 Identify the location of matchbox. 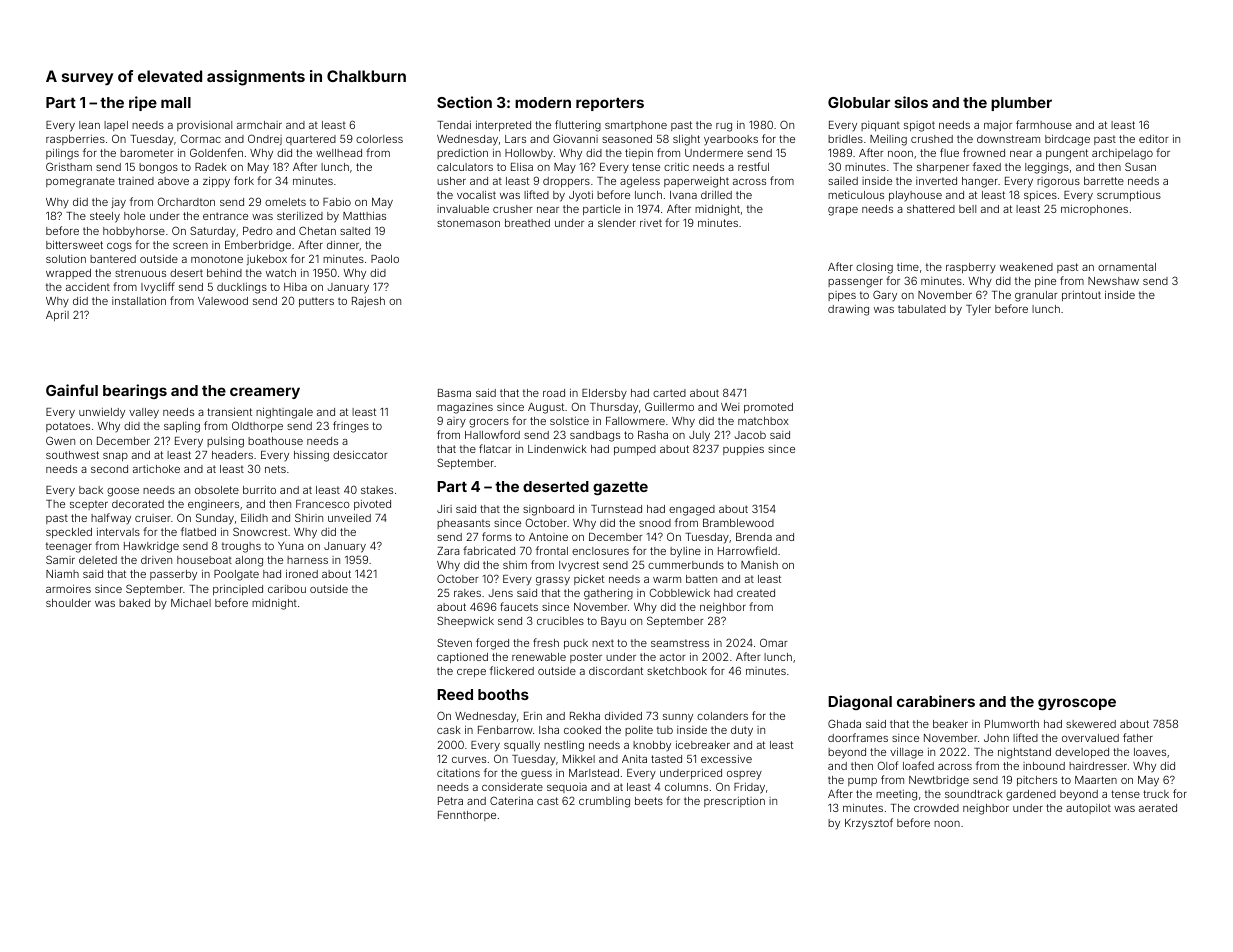
(763, 421).
